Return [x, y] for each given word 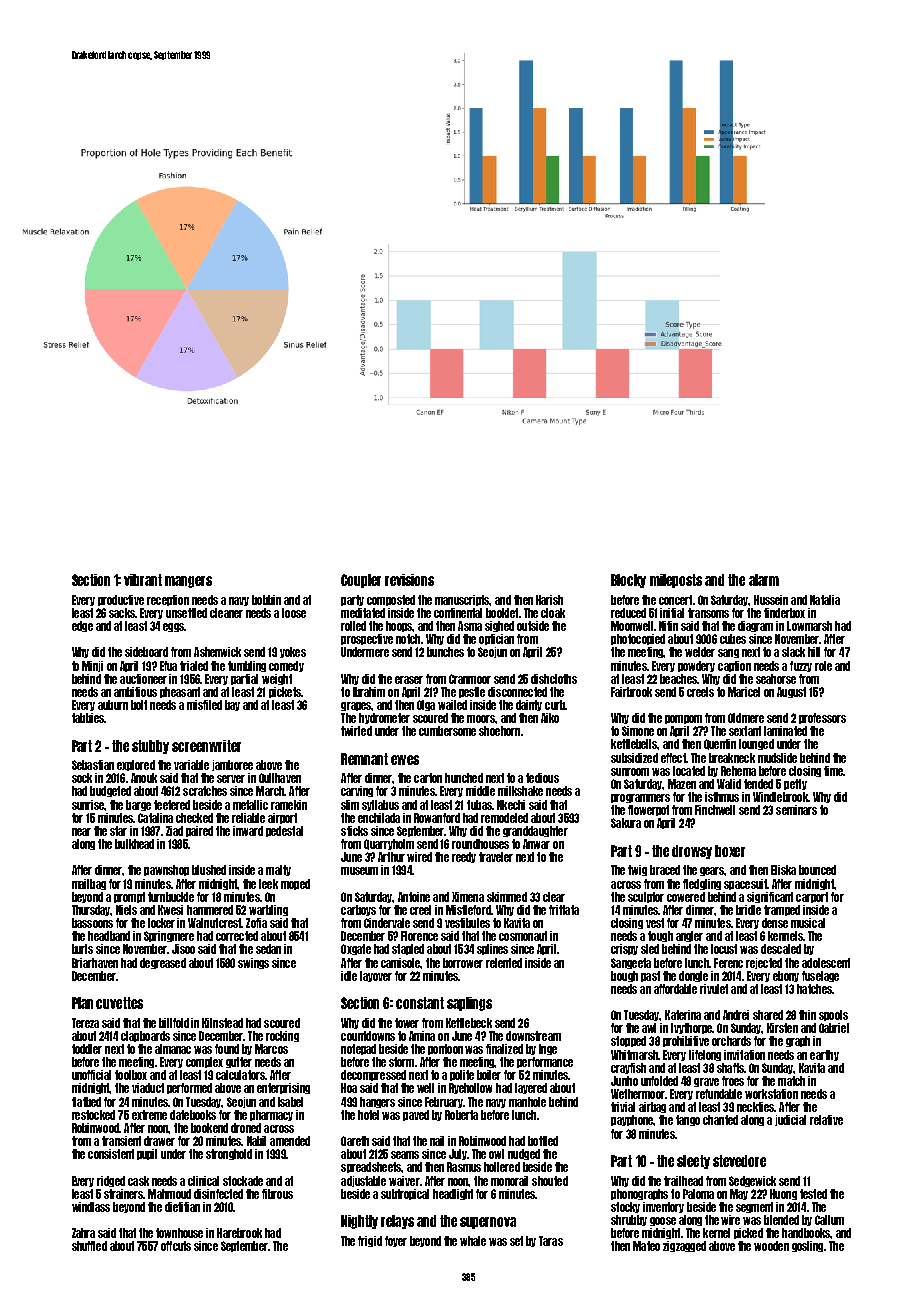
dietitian [182, 1207]
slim [350, 805]
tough [660, 936]
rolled [353, 626]
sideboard [146, 652]
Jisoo [183, 949]
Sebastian [93, 765]
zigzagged [684, 1246]
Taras [551, 1241]
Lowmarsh [809, 626]
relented [504, 963]
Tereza [85, 1023]
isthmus [722, 797]
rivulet [714, 989]
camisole [401, 963]
